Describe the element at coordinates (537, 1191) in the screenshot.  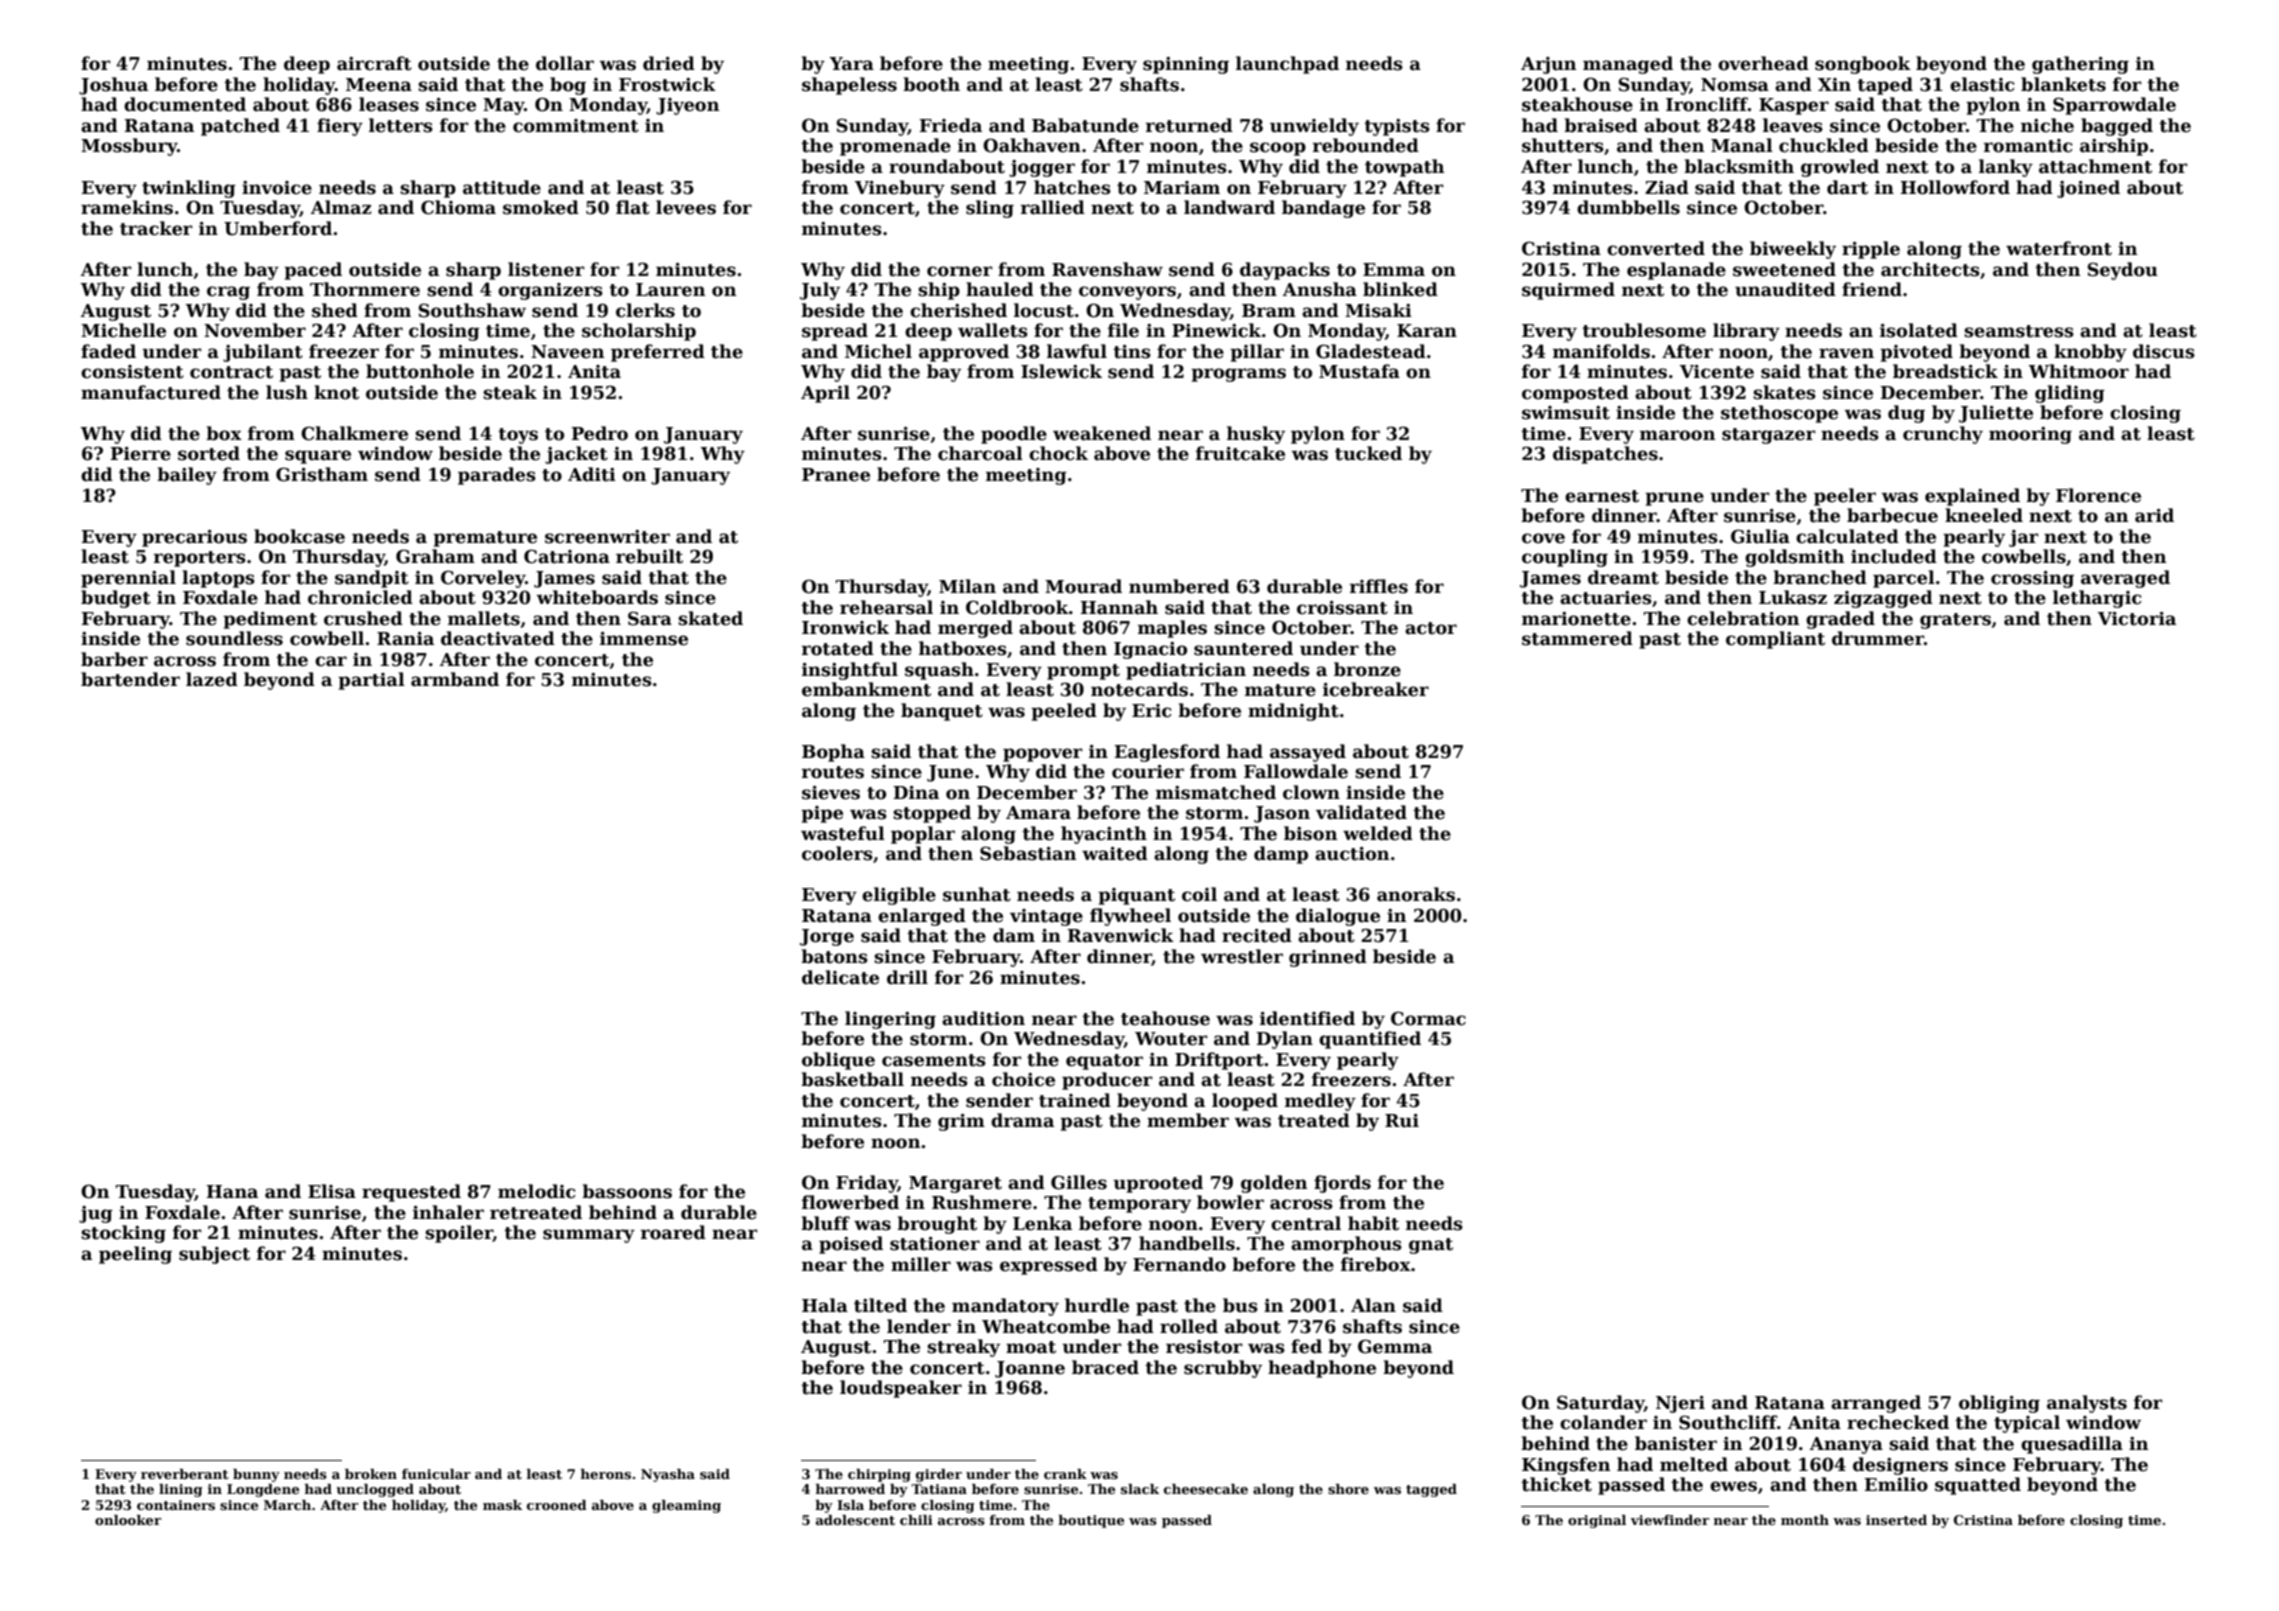
I see `melodic` at that location.
